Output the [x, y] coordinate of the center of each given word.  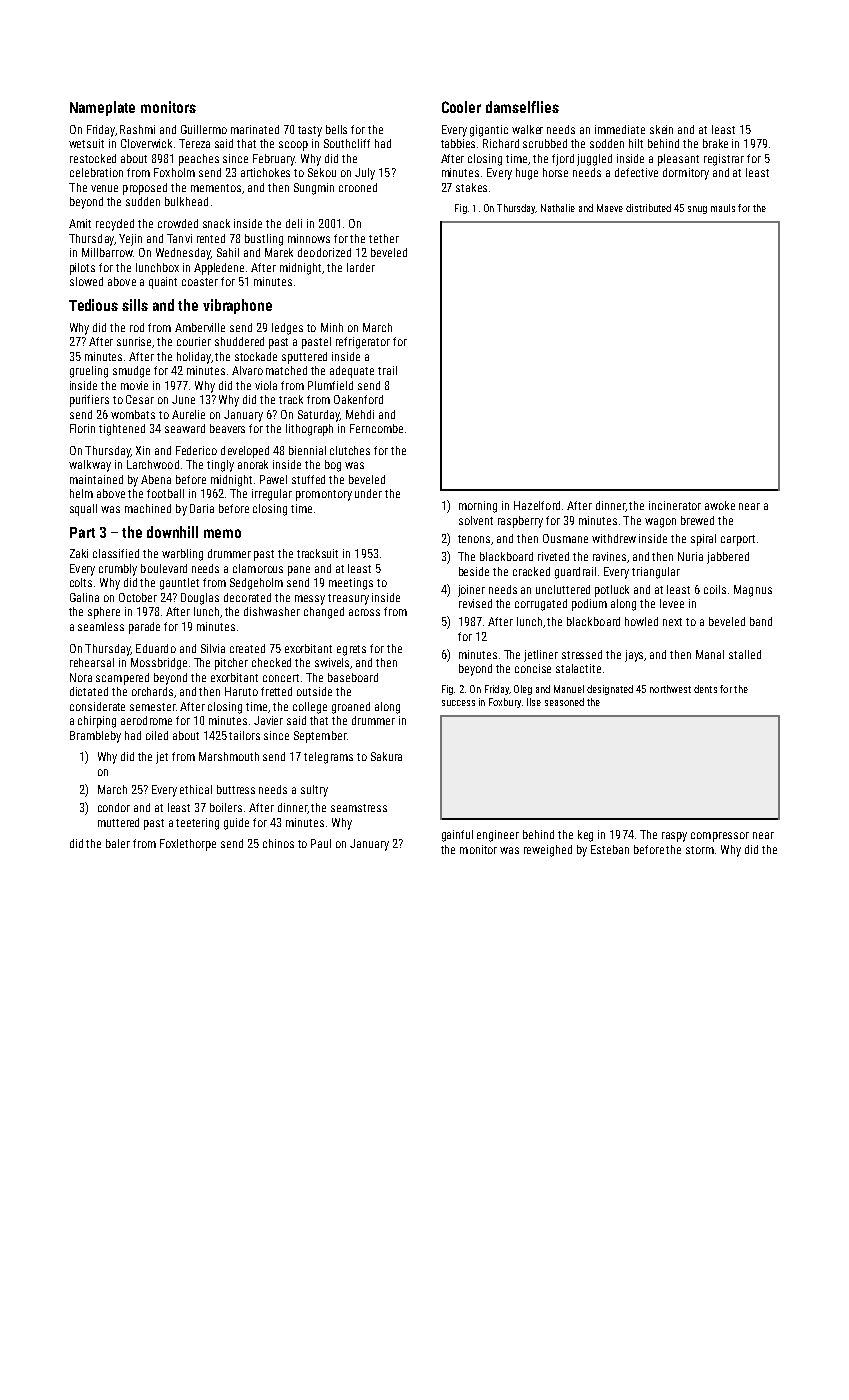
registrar [724, 160]
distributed [648, 208]
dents [705, 689]
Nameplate [102, 108]
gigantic [489, 131]
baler [118, 843]
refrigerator [363, 343]
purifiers [89, 401]
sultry [314, 791]
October [138, 597]
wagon [660, 523]
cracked [531, 571]
